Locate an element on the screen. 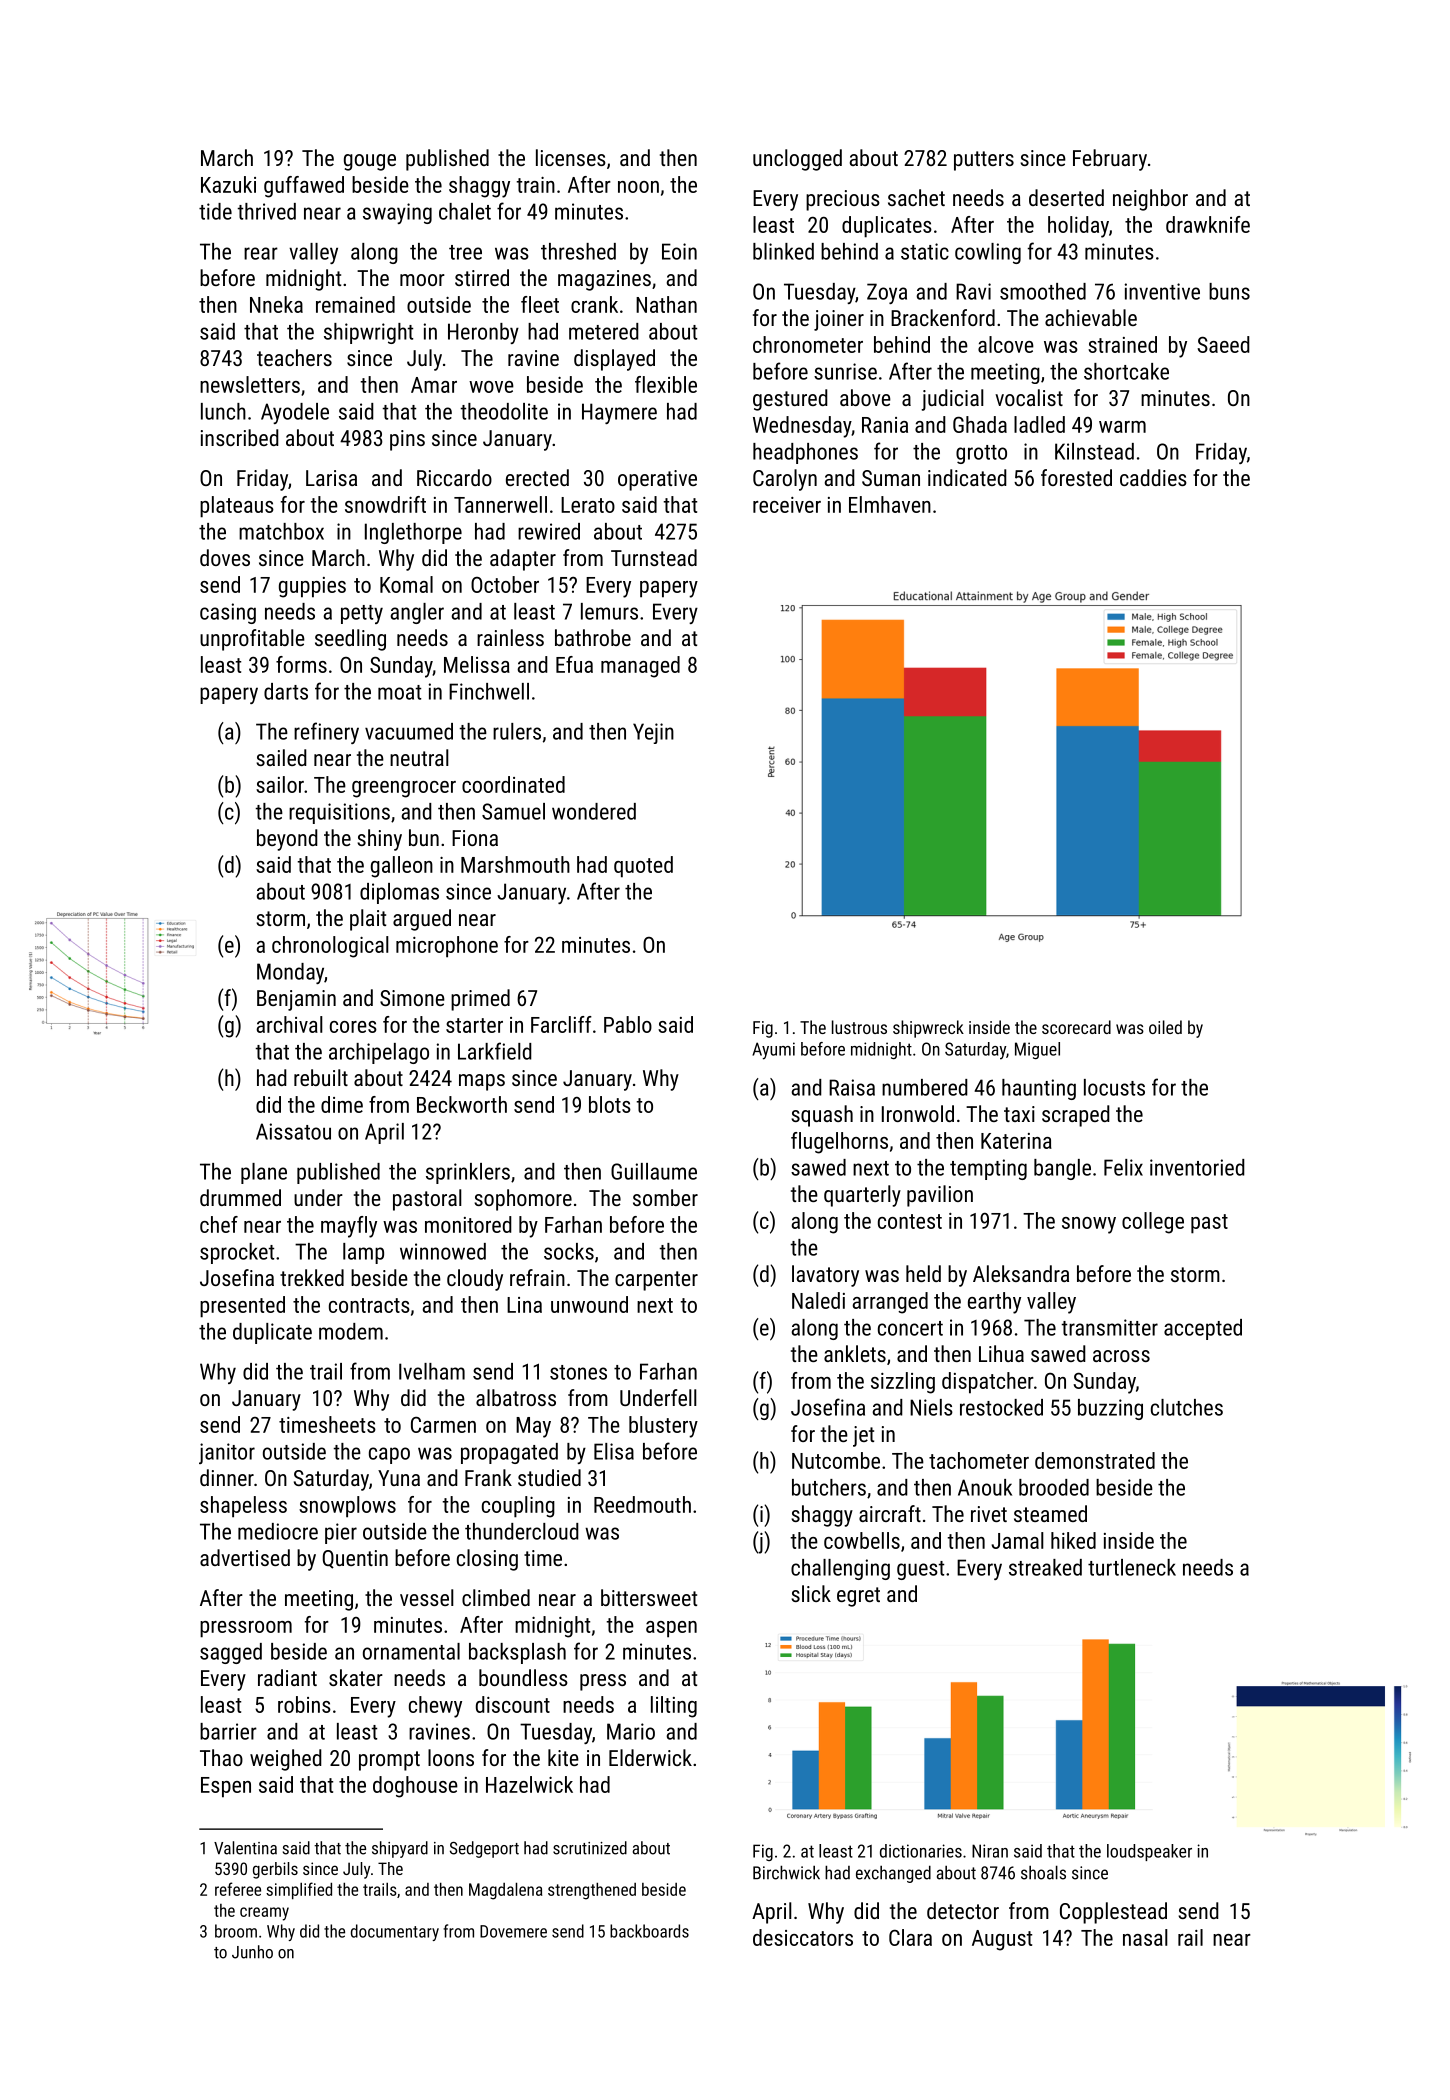  carpenter is located at coordinates (656, 1281).
